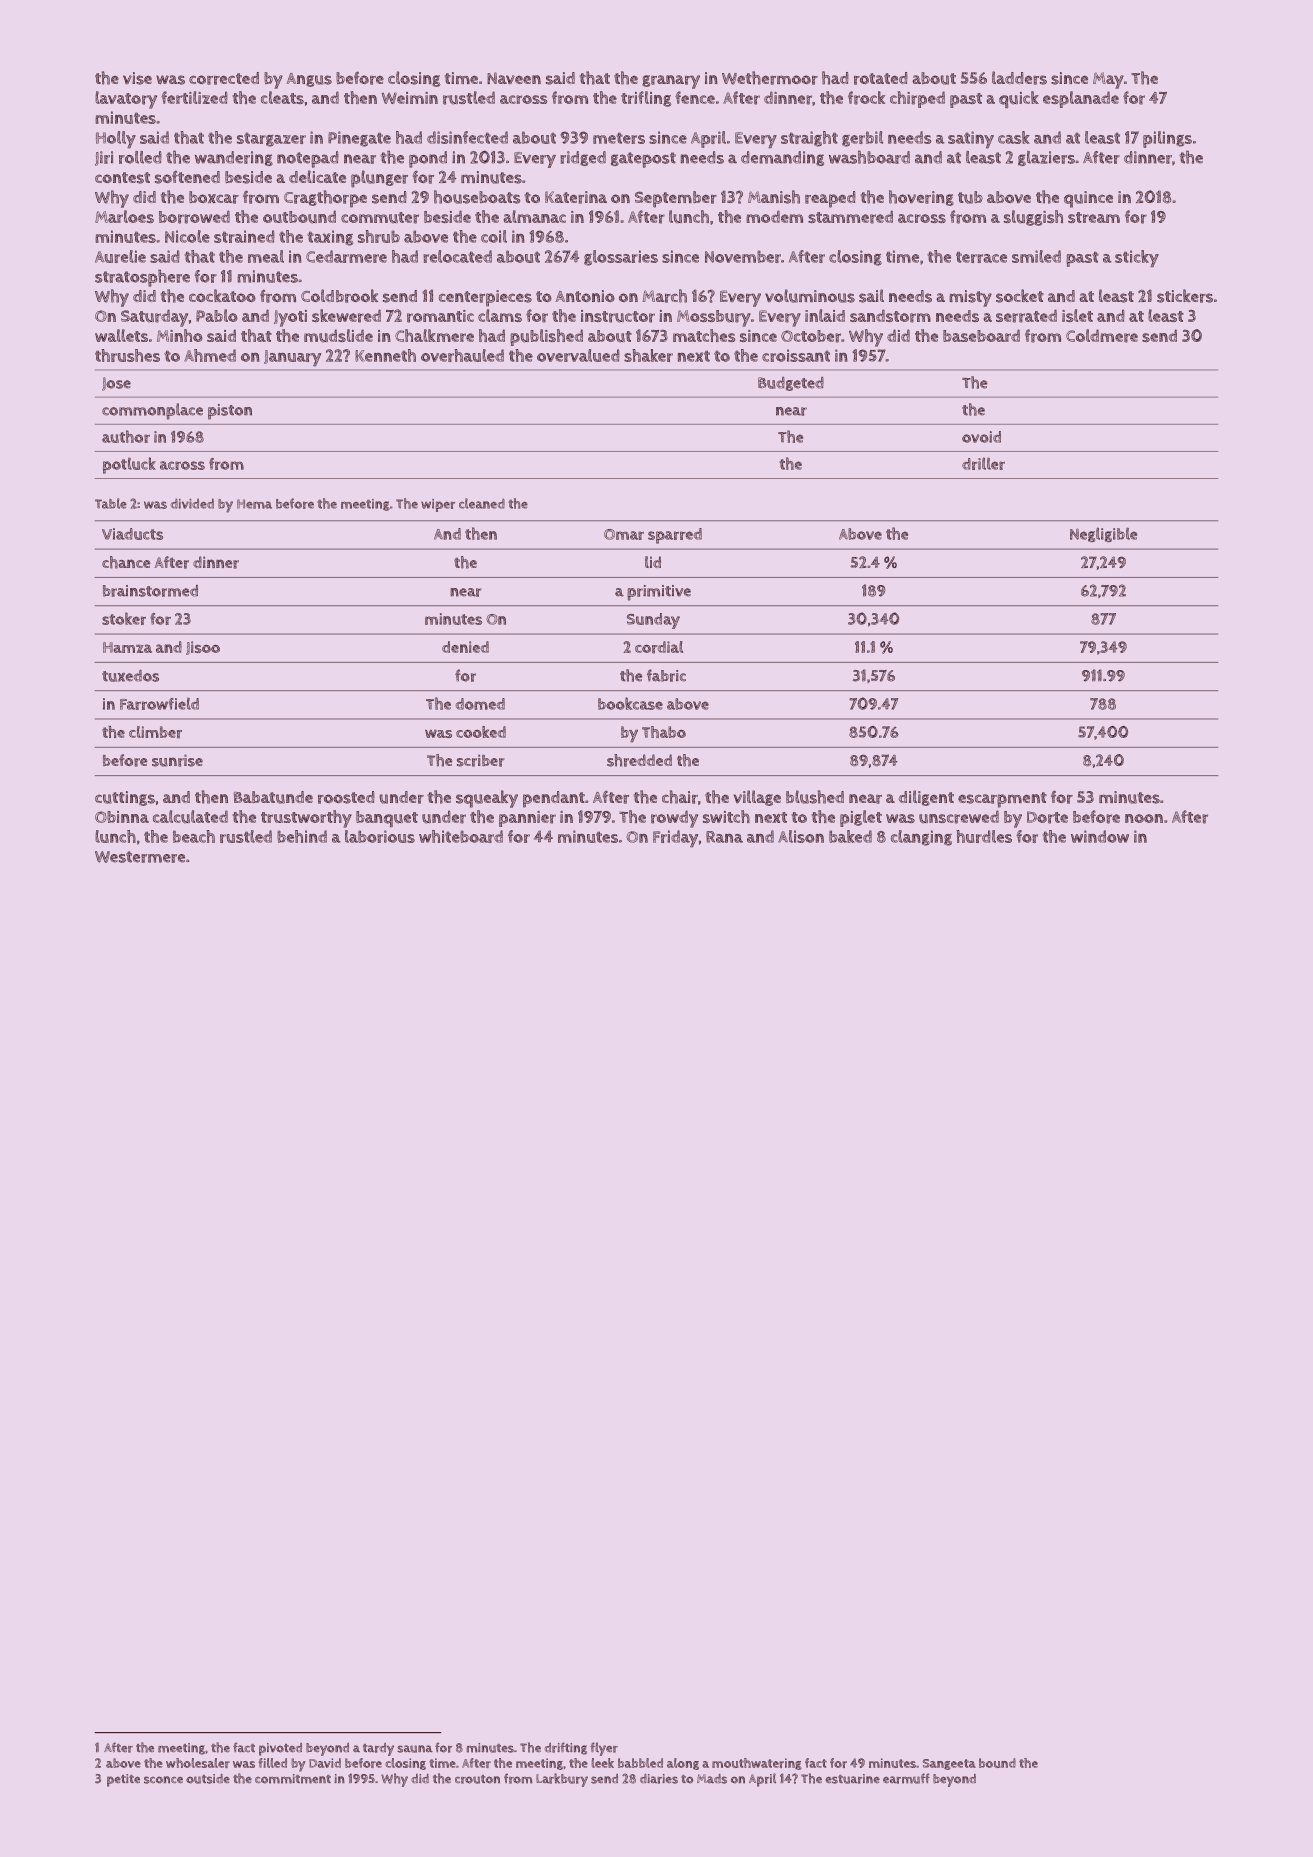 The height and width of the screenshot is (1857, 1313). Describe the element at coordinates (116, 139) in the screenshot. I see `Holly` at that location.
